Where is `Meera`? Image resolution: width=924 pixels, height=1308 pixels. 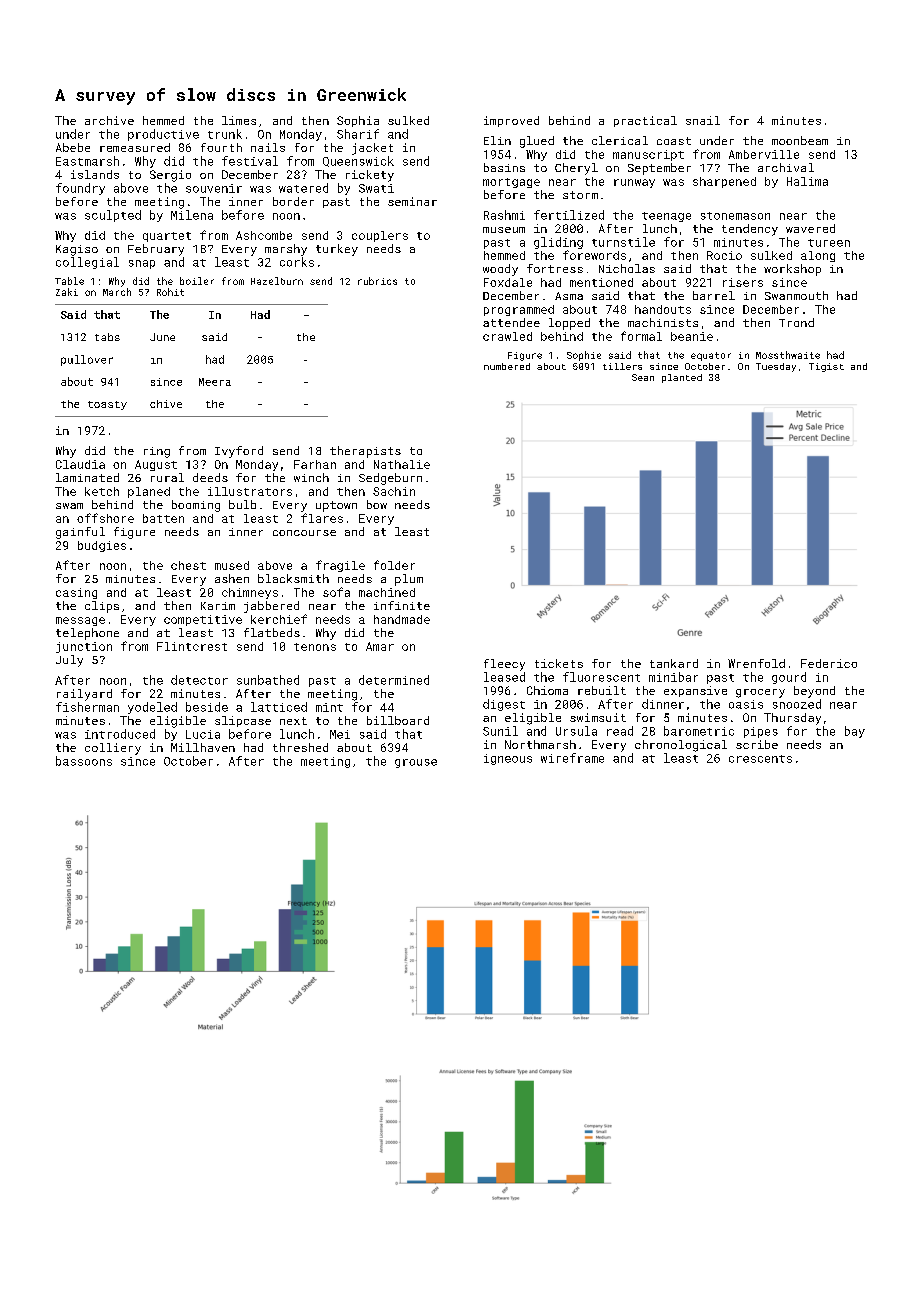
Meera is located at coordinates (215, 382).
